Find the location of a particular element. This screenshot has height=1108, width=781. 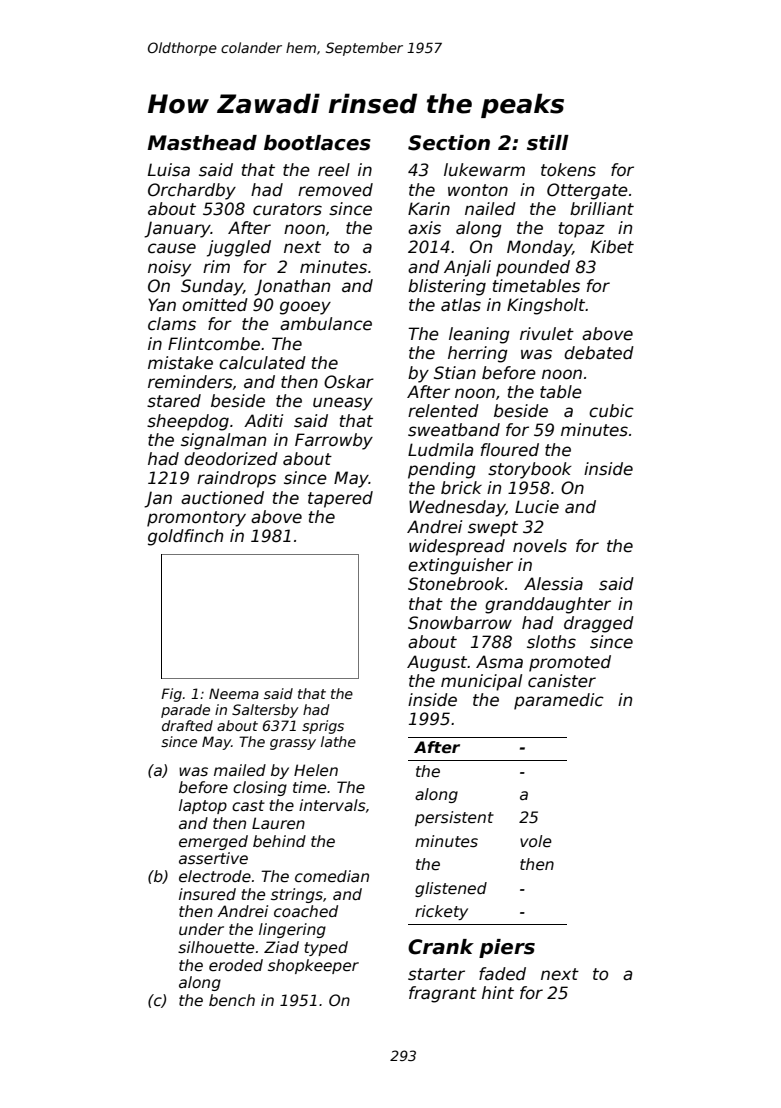

Masthead is located at coordinates (202, 143).
